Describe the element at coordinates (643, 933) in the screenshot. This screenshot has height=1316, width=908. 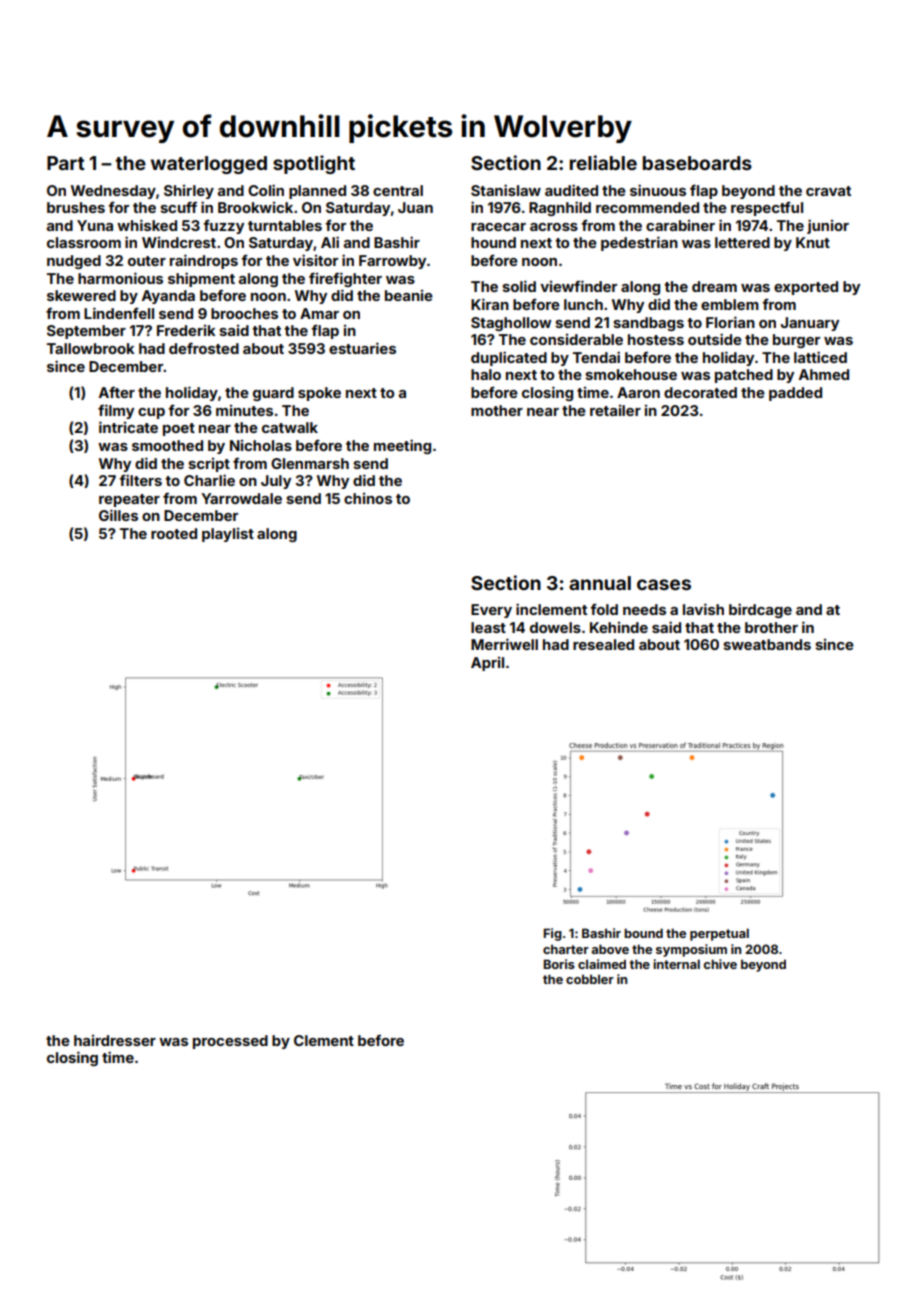
I see `bound` at that location.
